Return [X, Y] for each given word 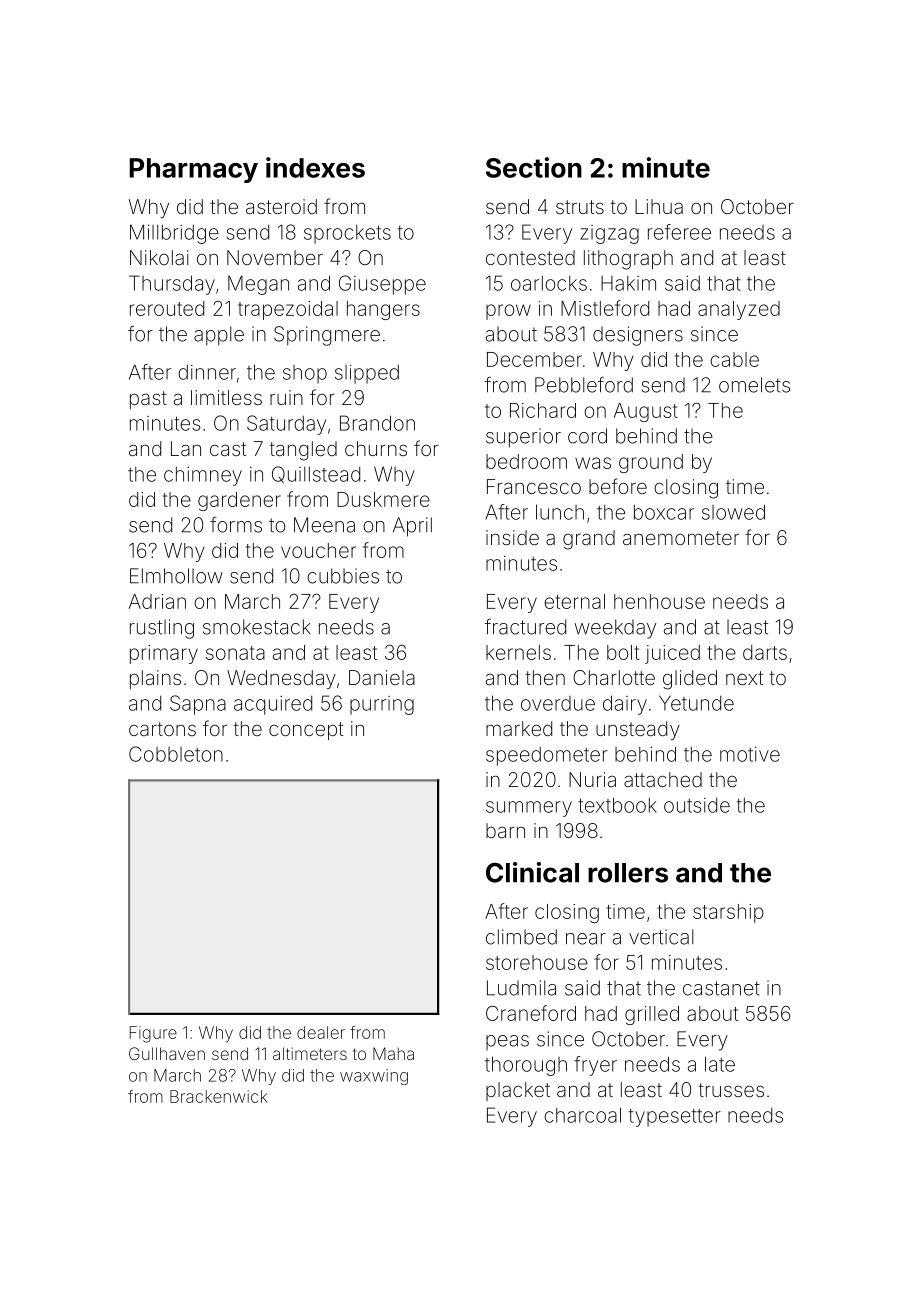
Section [534, 167]
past [148, 400]
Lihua [659, 206]
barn [505, 830]
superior [523, 438]
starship [728, 913]
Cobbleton [176, 754]
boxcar [664, 512]
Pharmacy [193, 170]
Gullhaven [167, 1053]
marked [519, 728]
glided [690, 680]
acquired [273, 705]
